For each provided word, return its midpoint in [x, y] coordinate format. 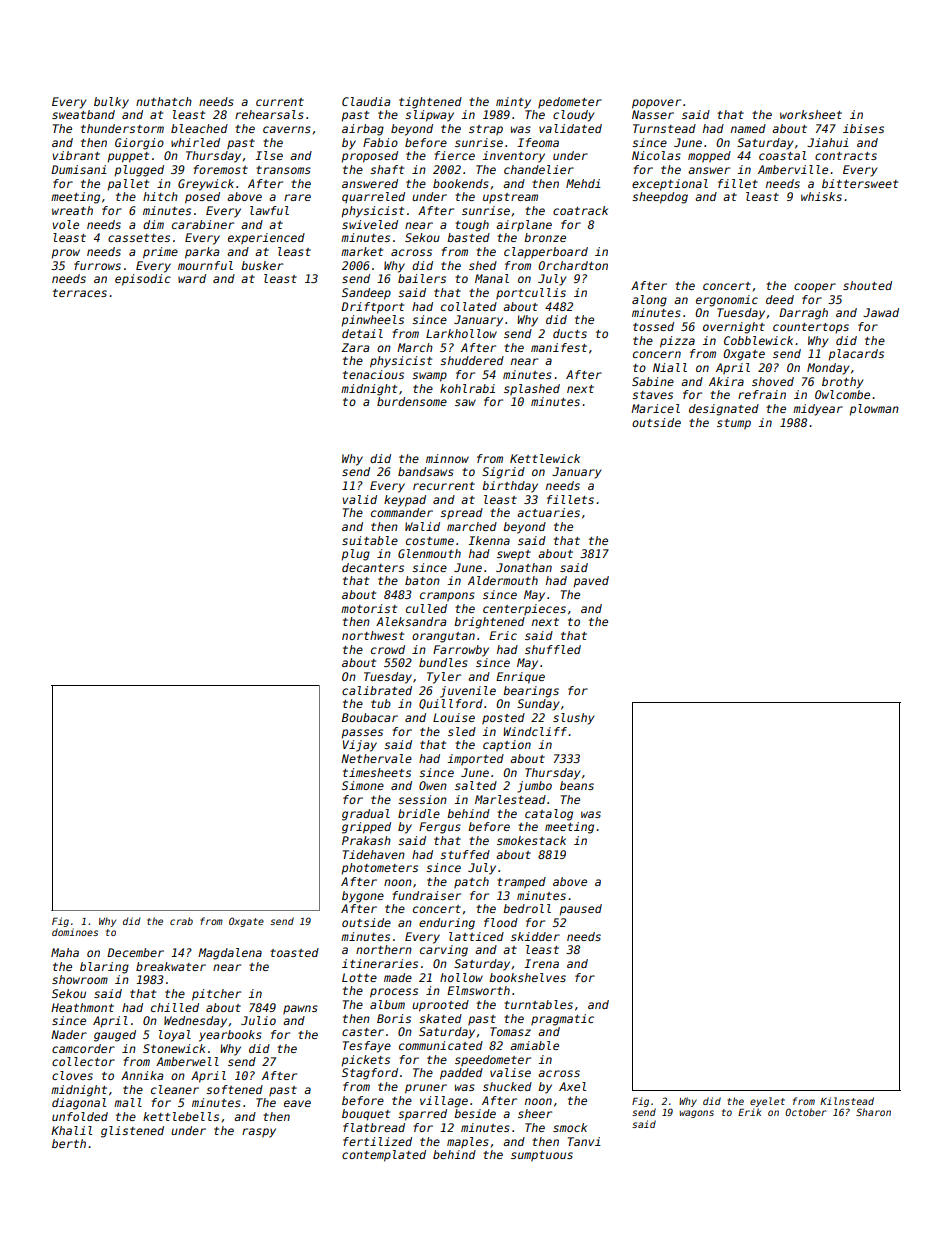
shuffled [553, 649]
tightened [430, 103]
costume [430, 541]
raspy [259, 1133]
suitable [370, 540]
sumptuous [542, 1156]
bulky [111, 103]
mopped [709, 157]
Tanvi [584, 1141]
